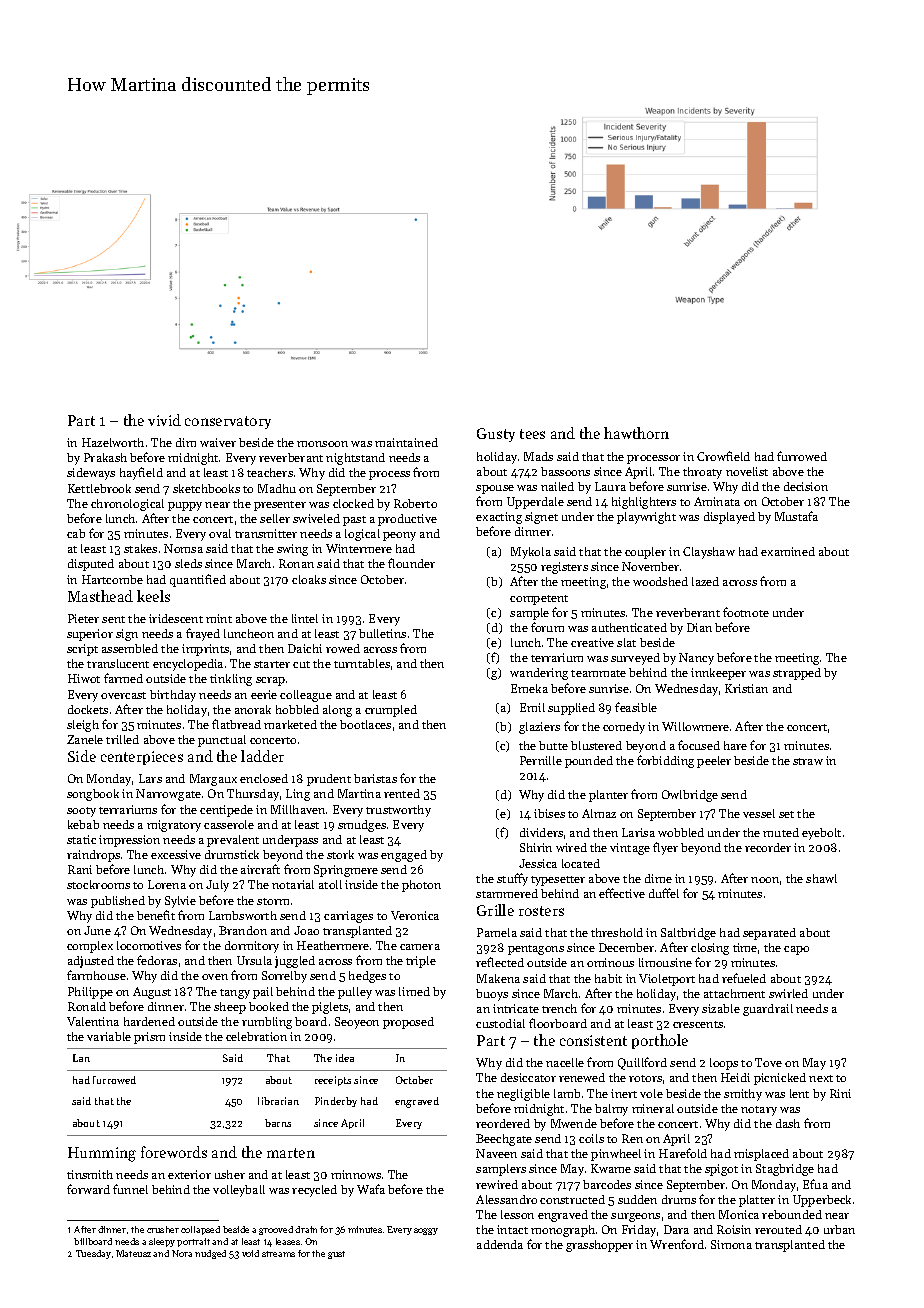  What do you see at coordinates (415, 915) in the screenshot?
I see `Veronica` at bounding box center [415, 915].
